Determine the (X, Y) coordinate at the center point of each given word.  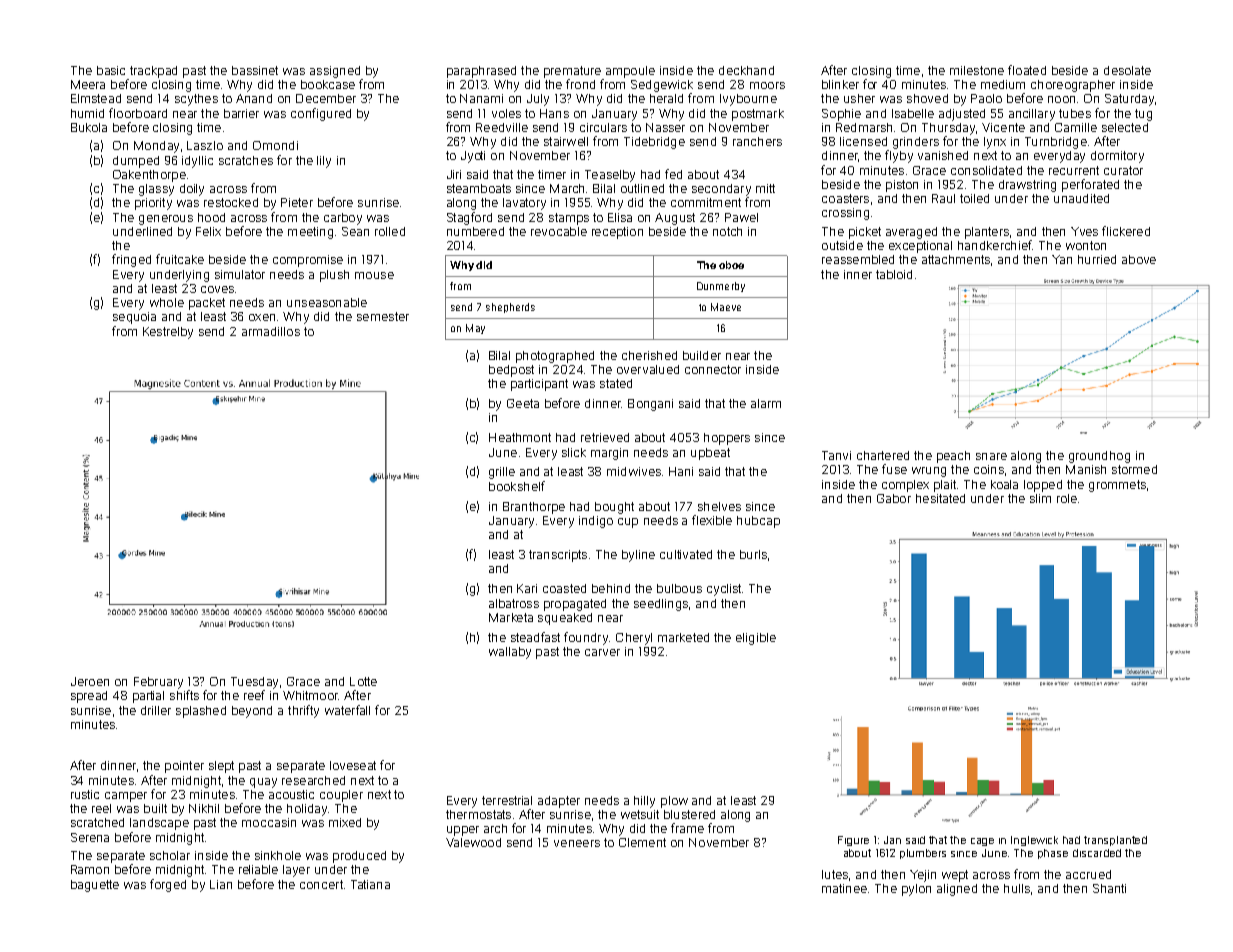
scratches (246, 160)
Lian (221, 884)
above (1139, 259)
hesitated (940, 498)
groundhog (1099, 457)
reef (254, 695)
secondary (721, 190)
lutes (835, 874)
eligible (756, 639)
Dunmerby (721, 287)
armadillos (271, 331)
